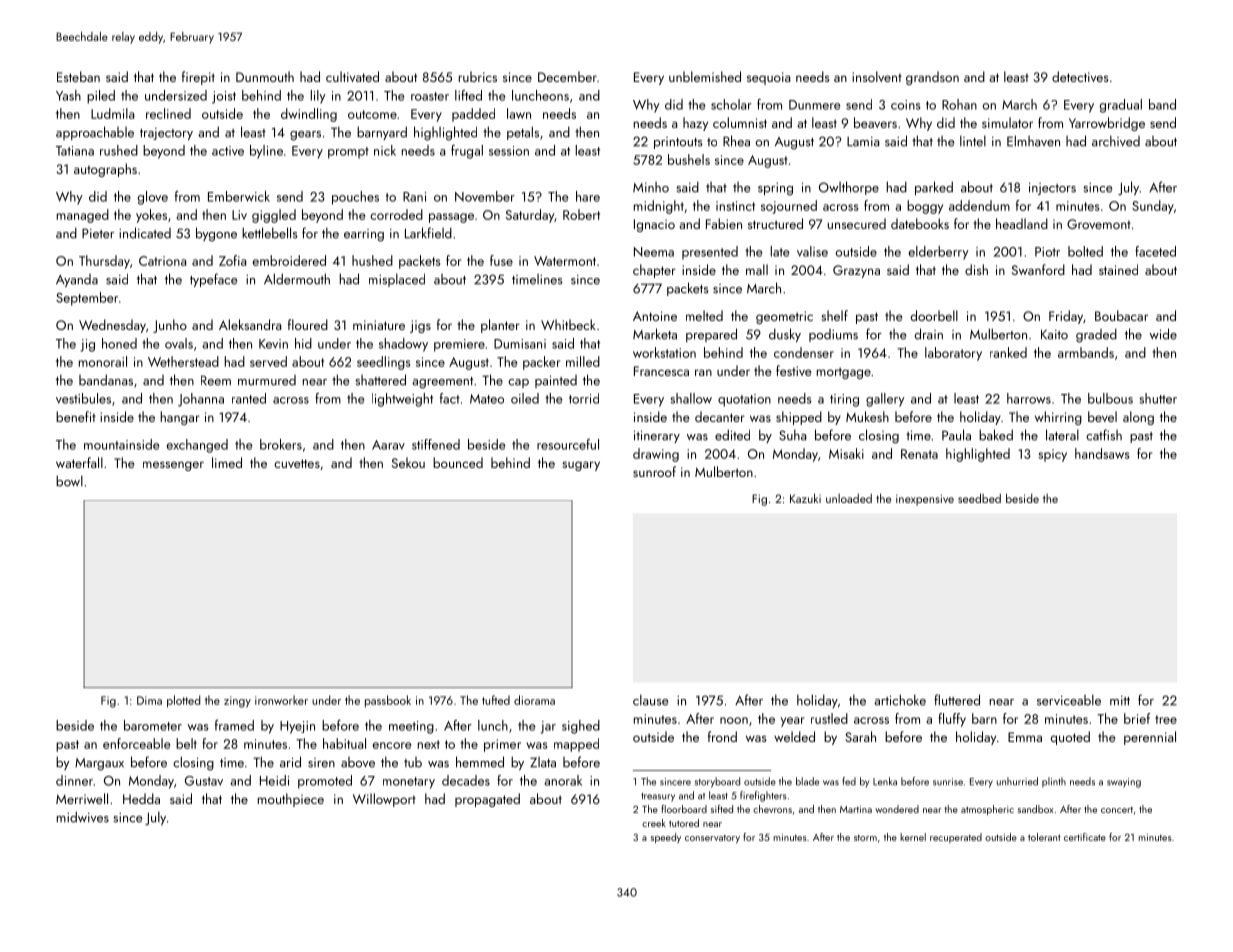 The width and height of the document is (1233, 952). I want to click on mouthpiece, so click(291, 800).
